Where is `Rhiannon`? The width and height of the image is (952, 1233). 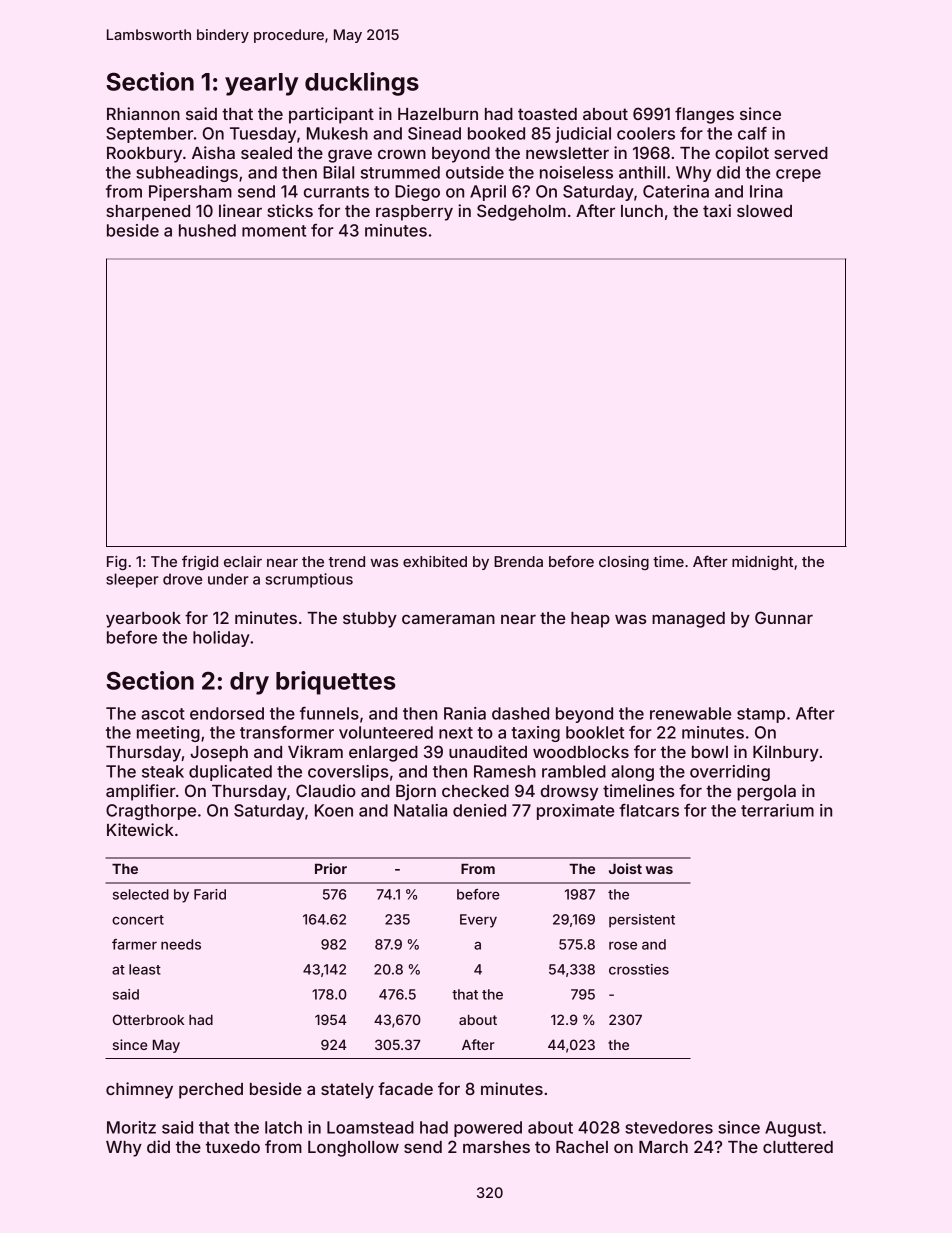
Rhiannon is located at coordinates (143, 113).
